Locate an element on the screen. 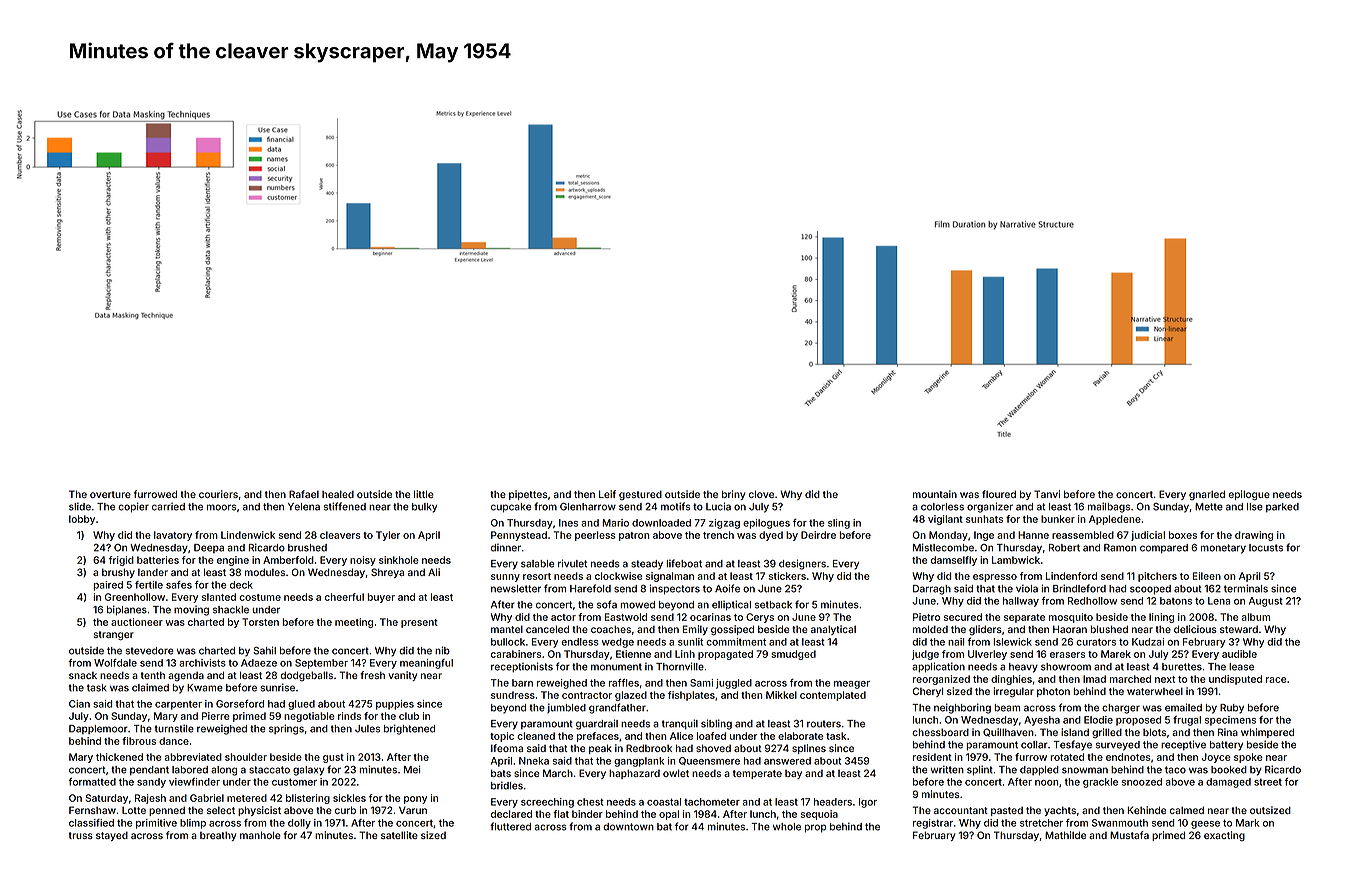  overture is located at coordinates (110, 494).
